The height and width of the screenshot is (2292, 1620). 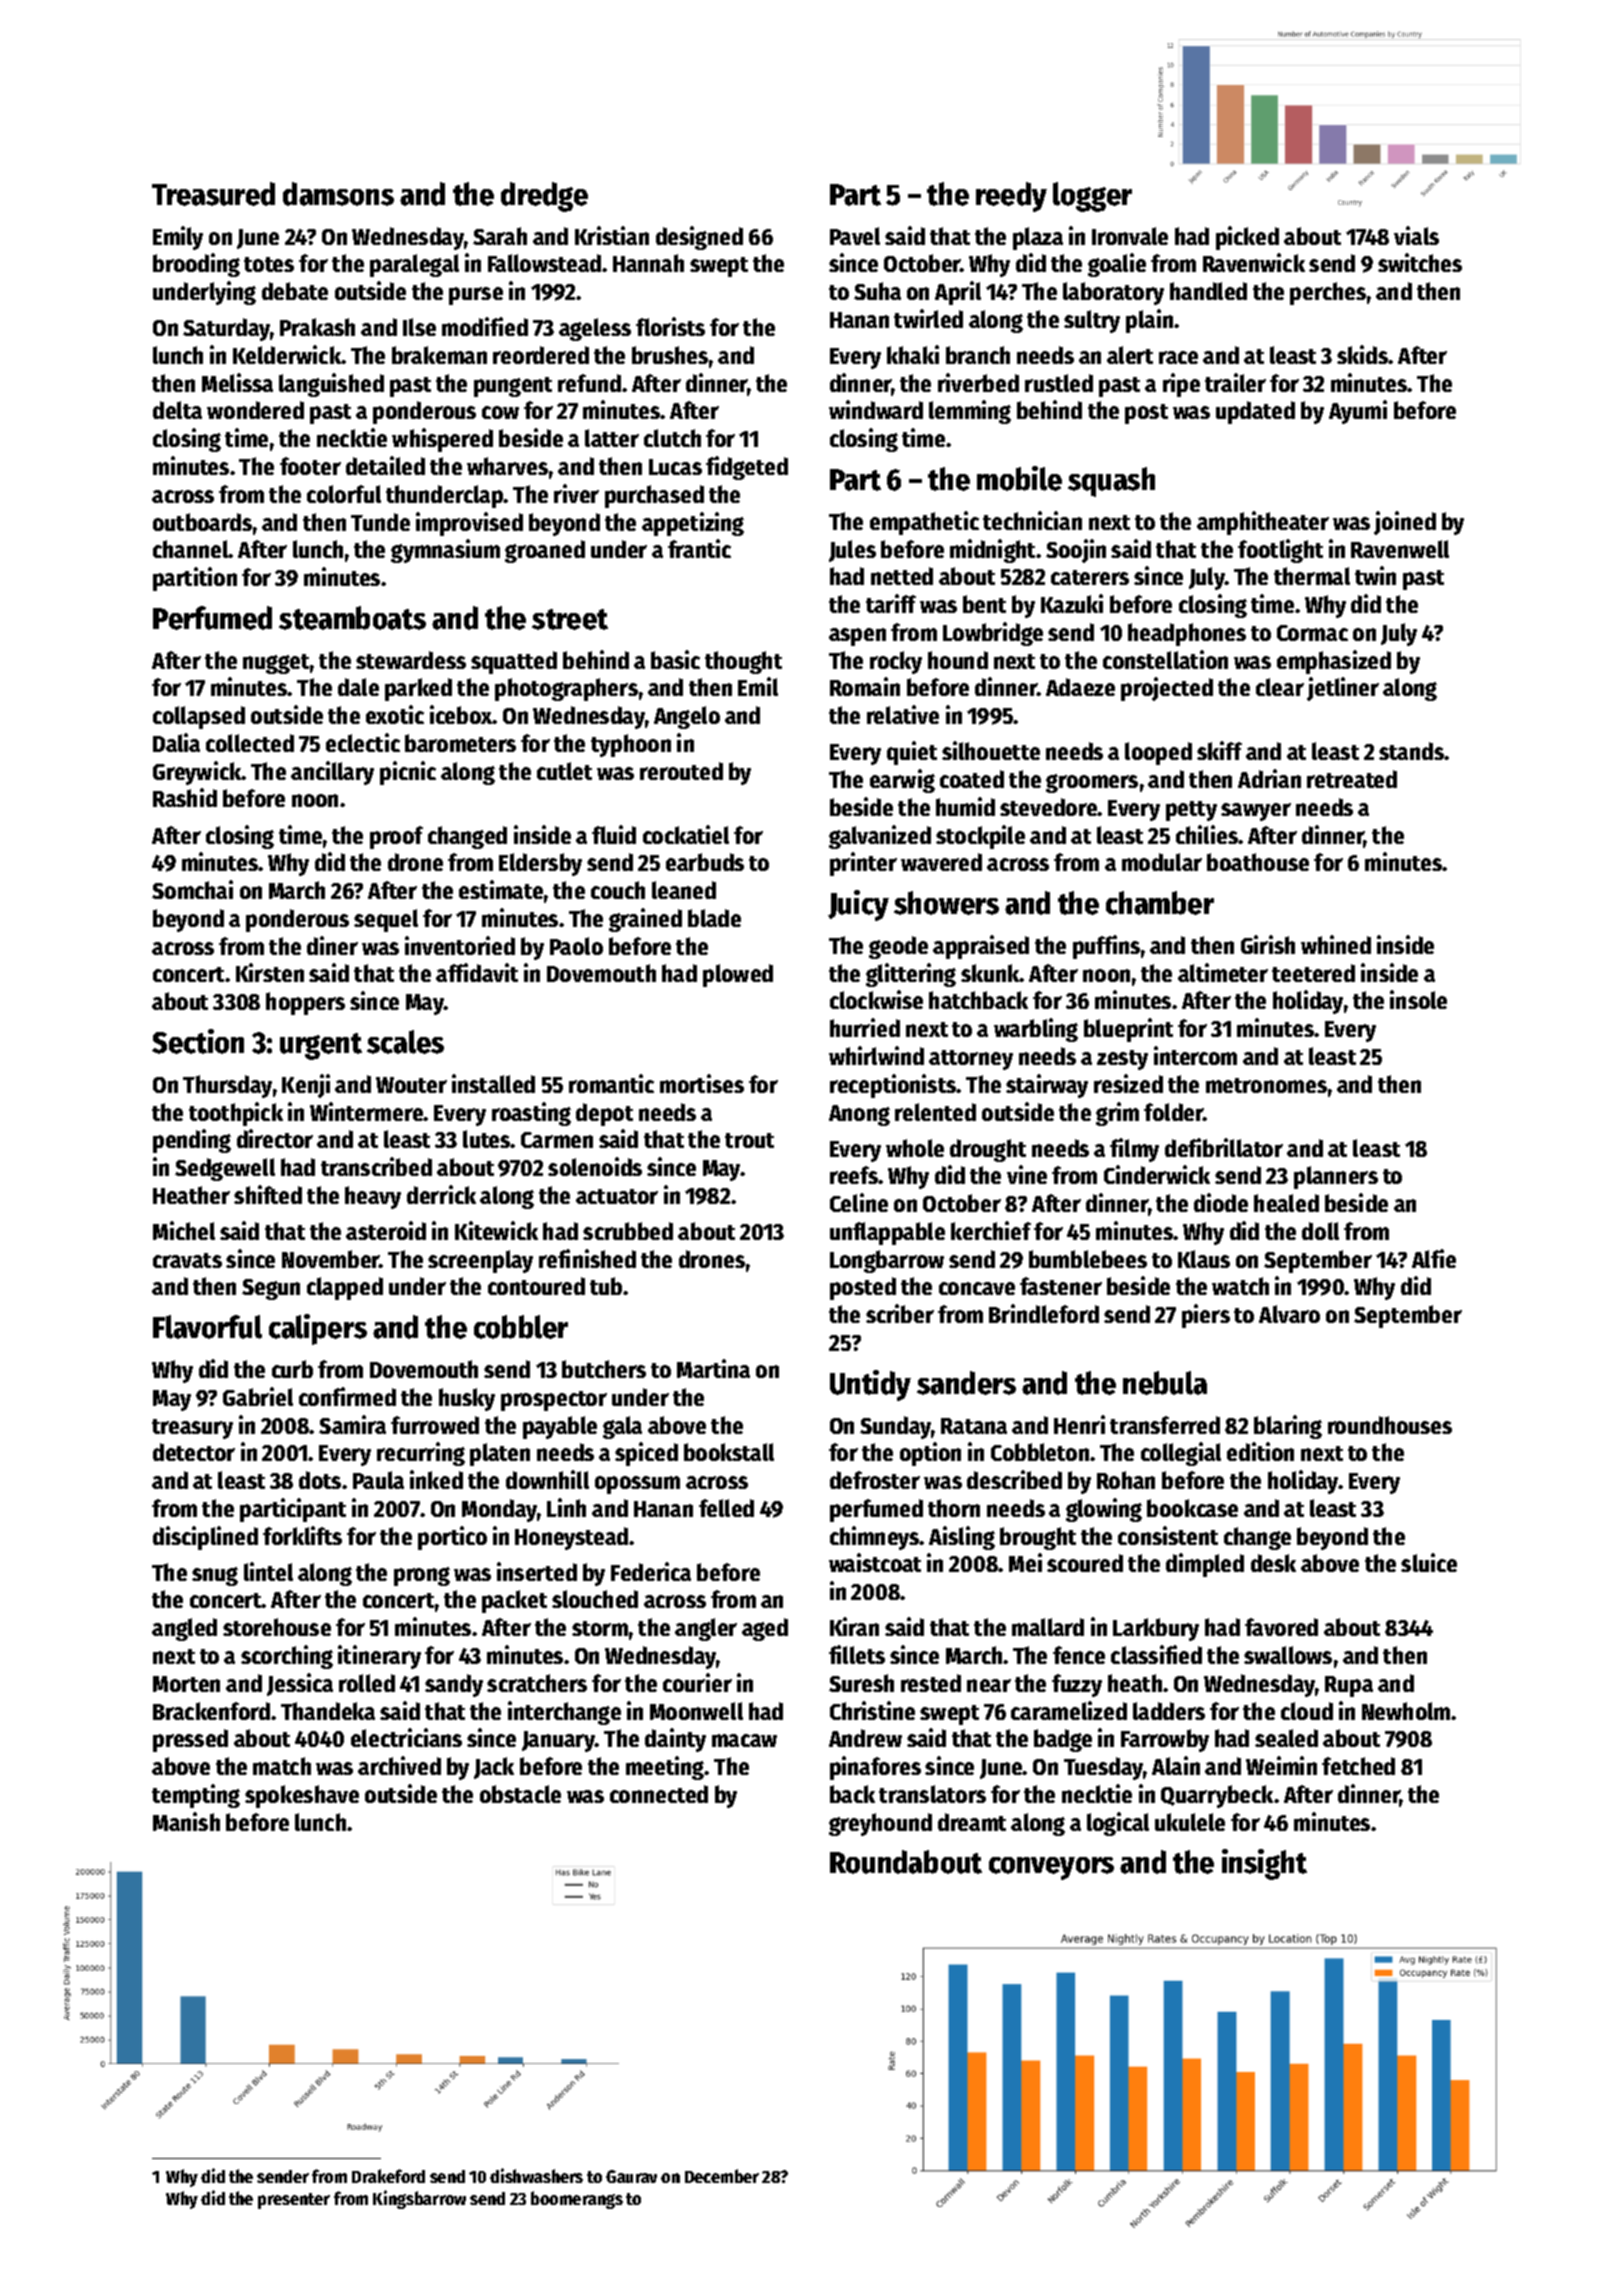 What do you see at coordinates (192, 889) in the screenshot?
I see `Somchai` at bounding box center [192, 889].
